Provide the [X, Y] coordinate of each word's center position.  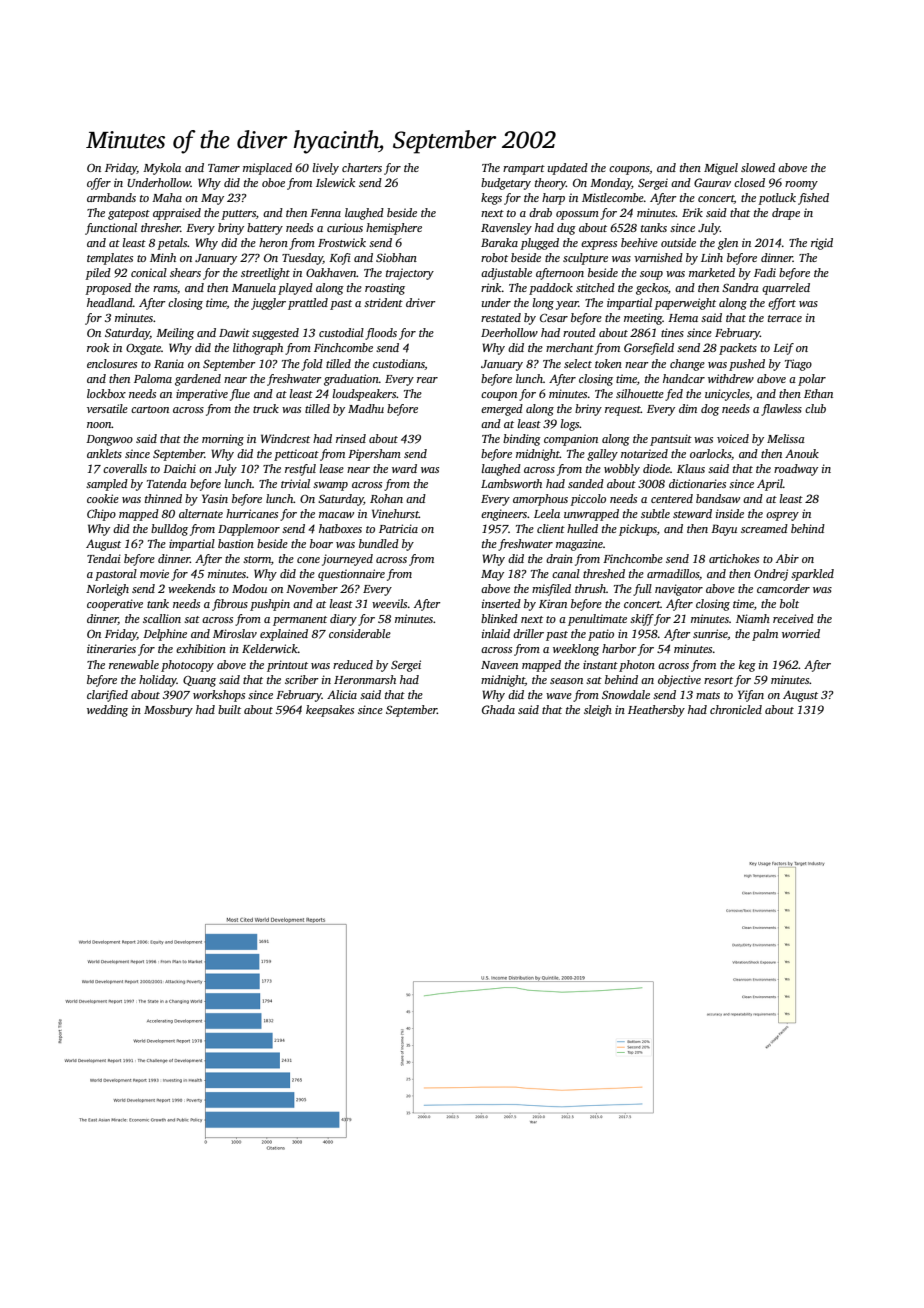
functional [111, 229]
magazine [579, 545]
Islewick [335, 182]
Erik [692, 212]
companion [571, 440]
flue [240, 395]
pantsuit [671, 440]
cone [308, 560]
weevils [389, 603]
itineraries [111, 648]
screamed [764, 528]
